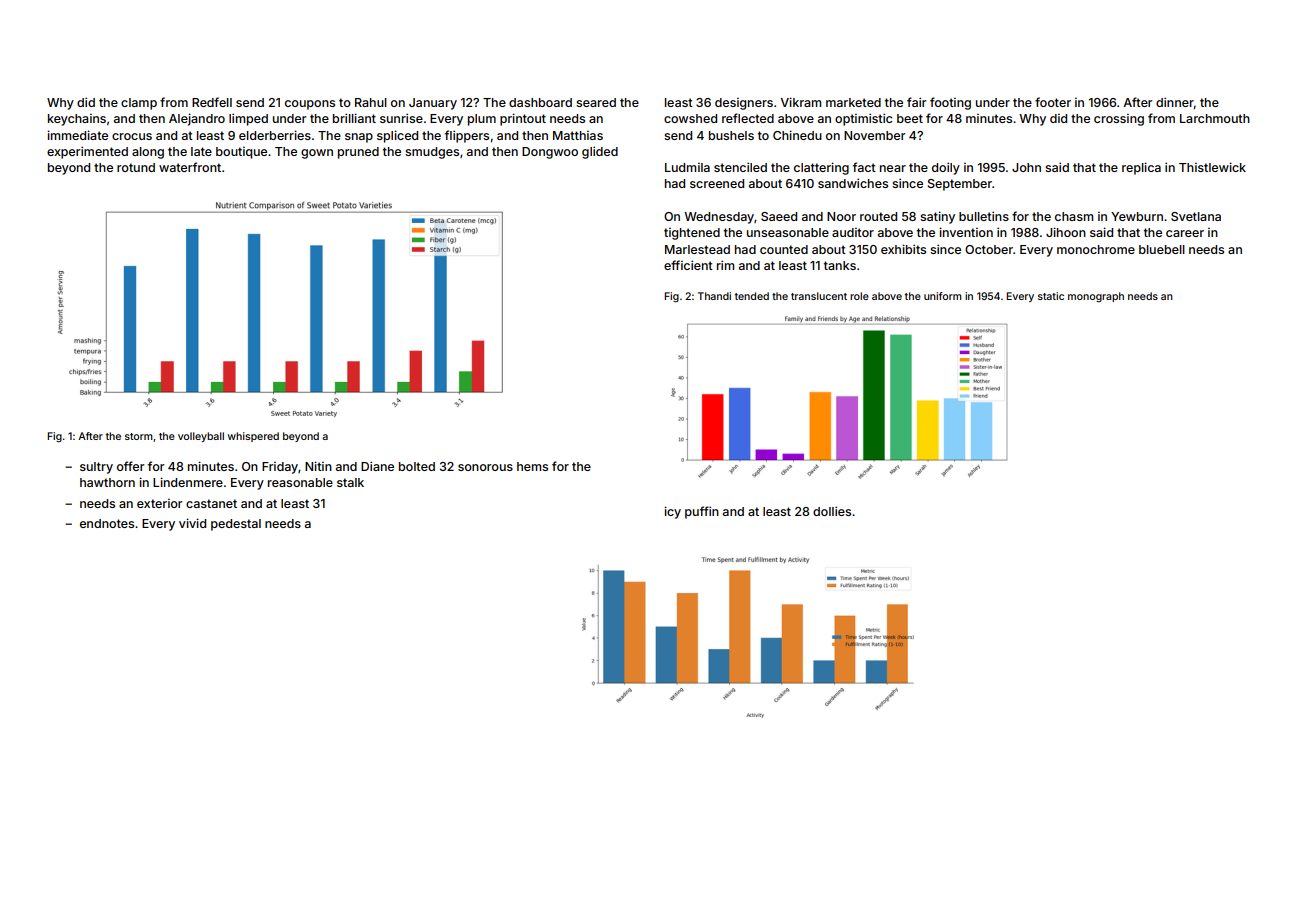 The height and width of the screenshot is (924, 1308). What do you see at coordinates (532, 466) in the screenshot?
I see `hems` at bounding box center [532, 466].
